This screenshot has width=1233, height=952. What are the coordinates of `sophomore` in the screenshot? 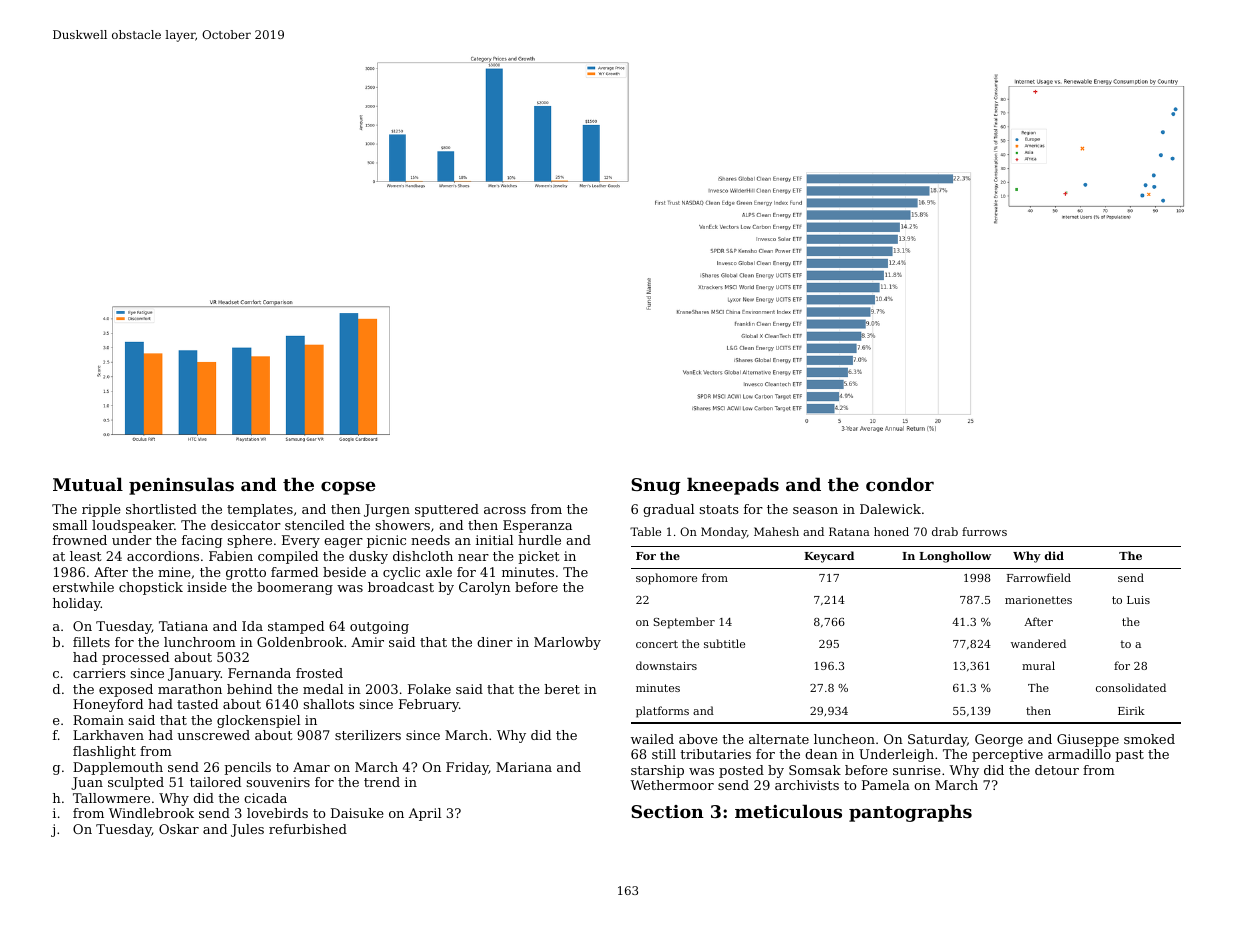 It's located at (666, 579).
